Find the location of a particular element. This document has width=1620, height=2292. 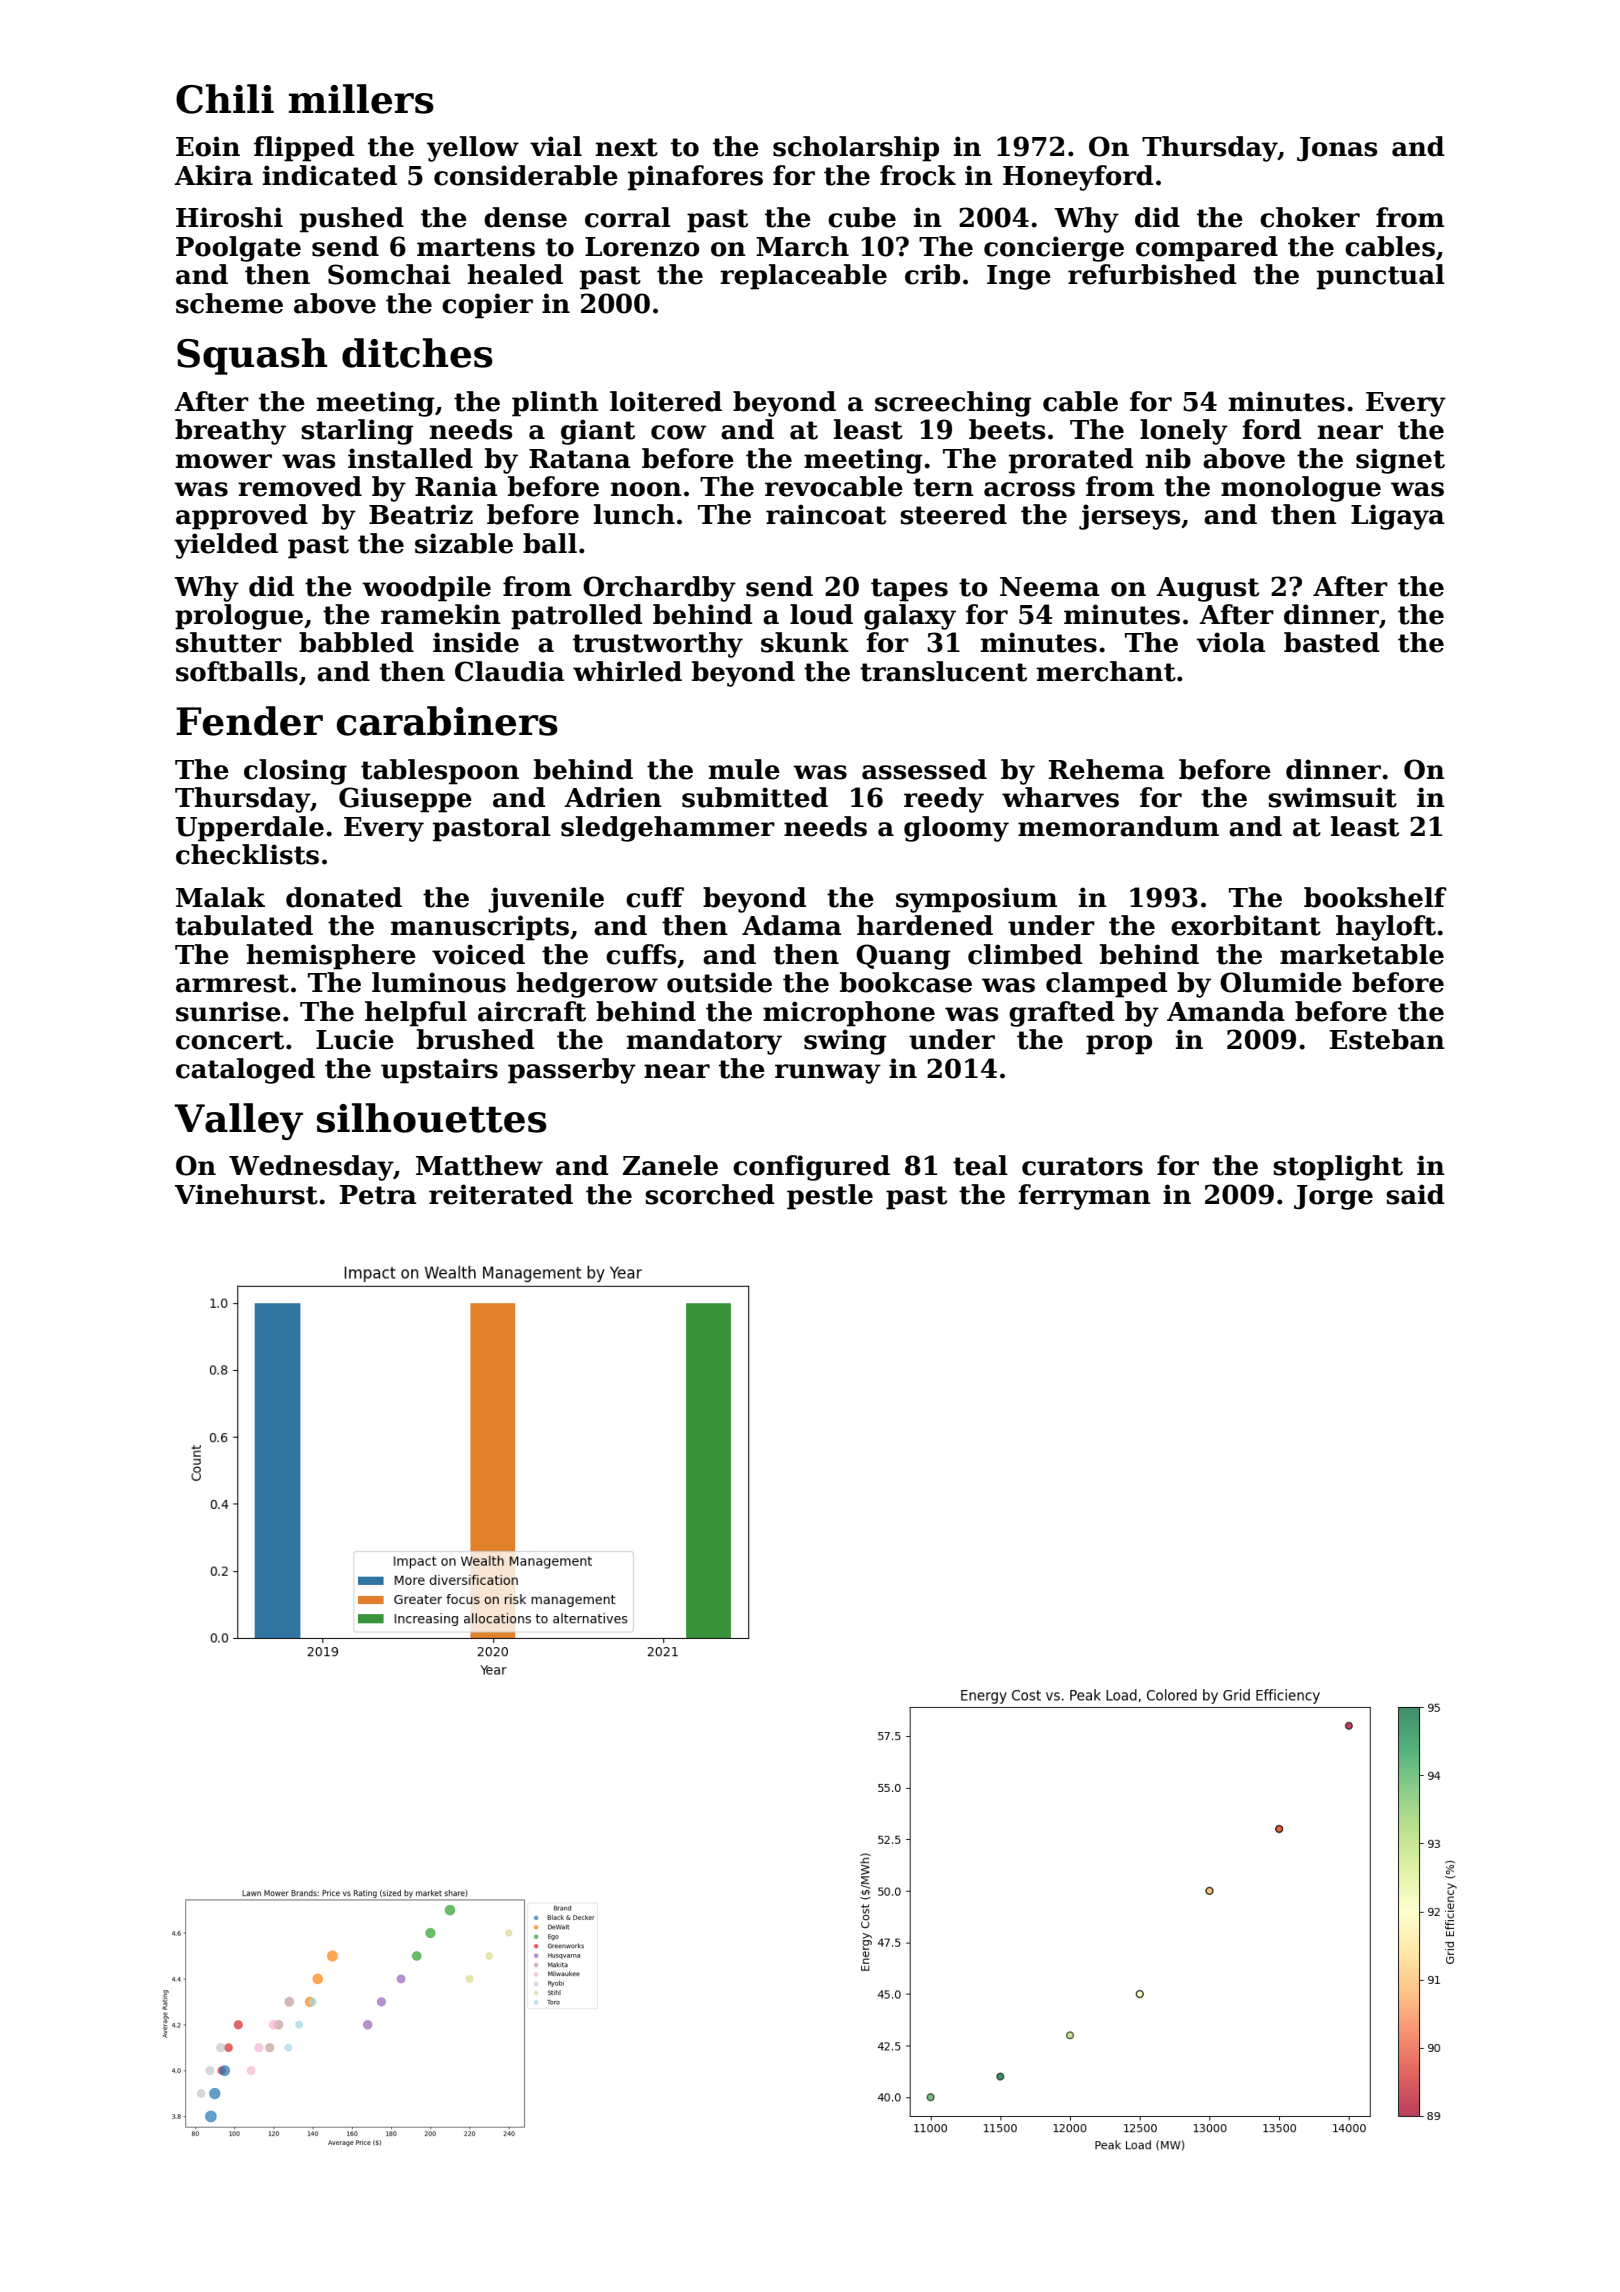

yielded is located at coordinates (226, 546).
